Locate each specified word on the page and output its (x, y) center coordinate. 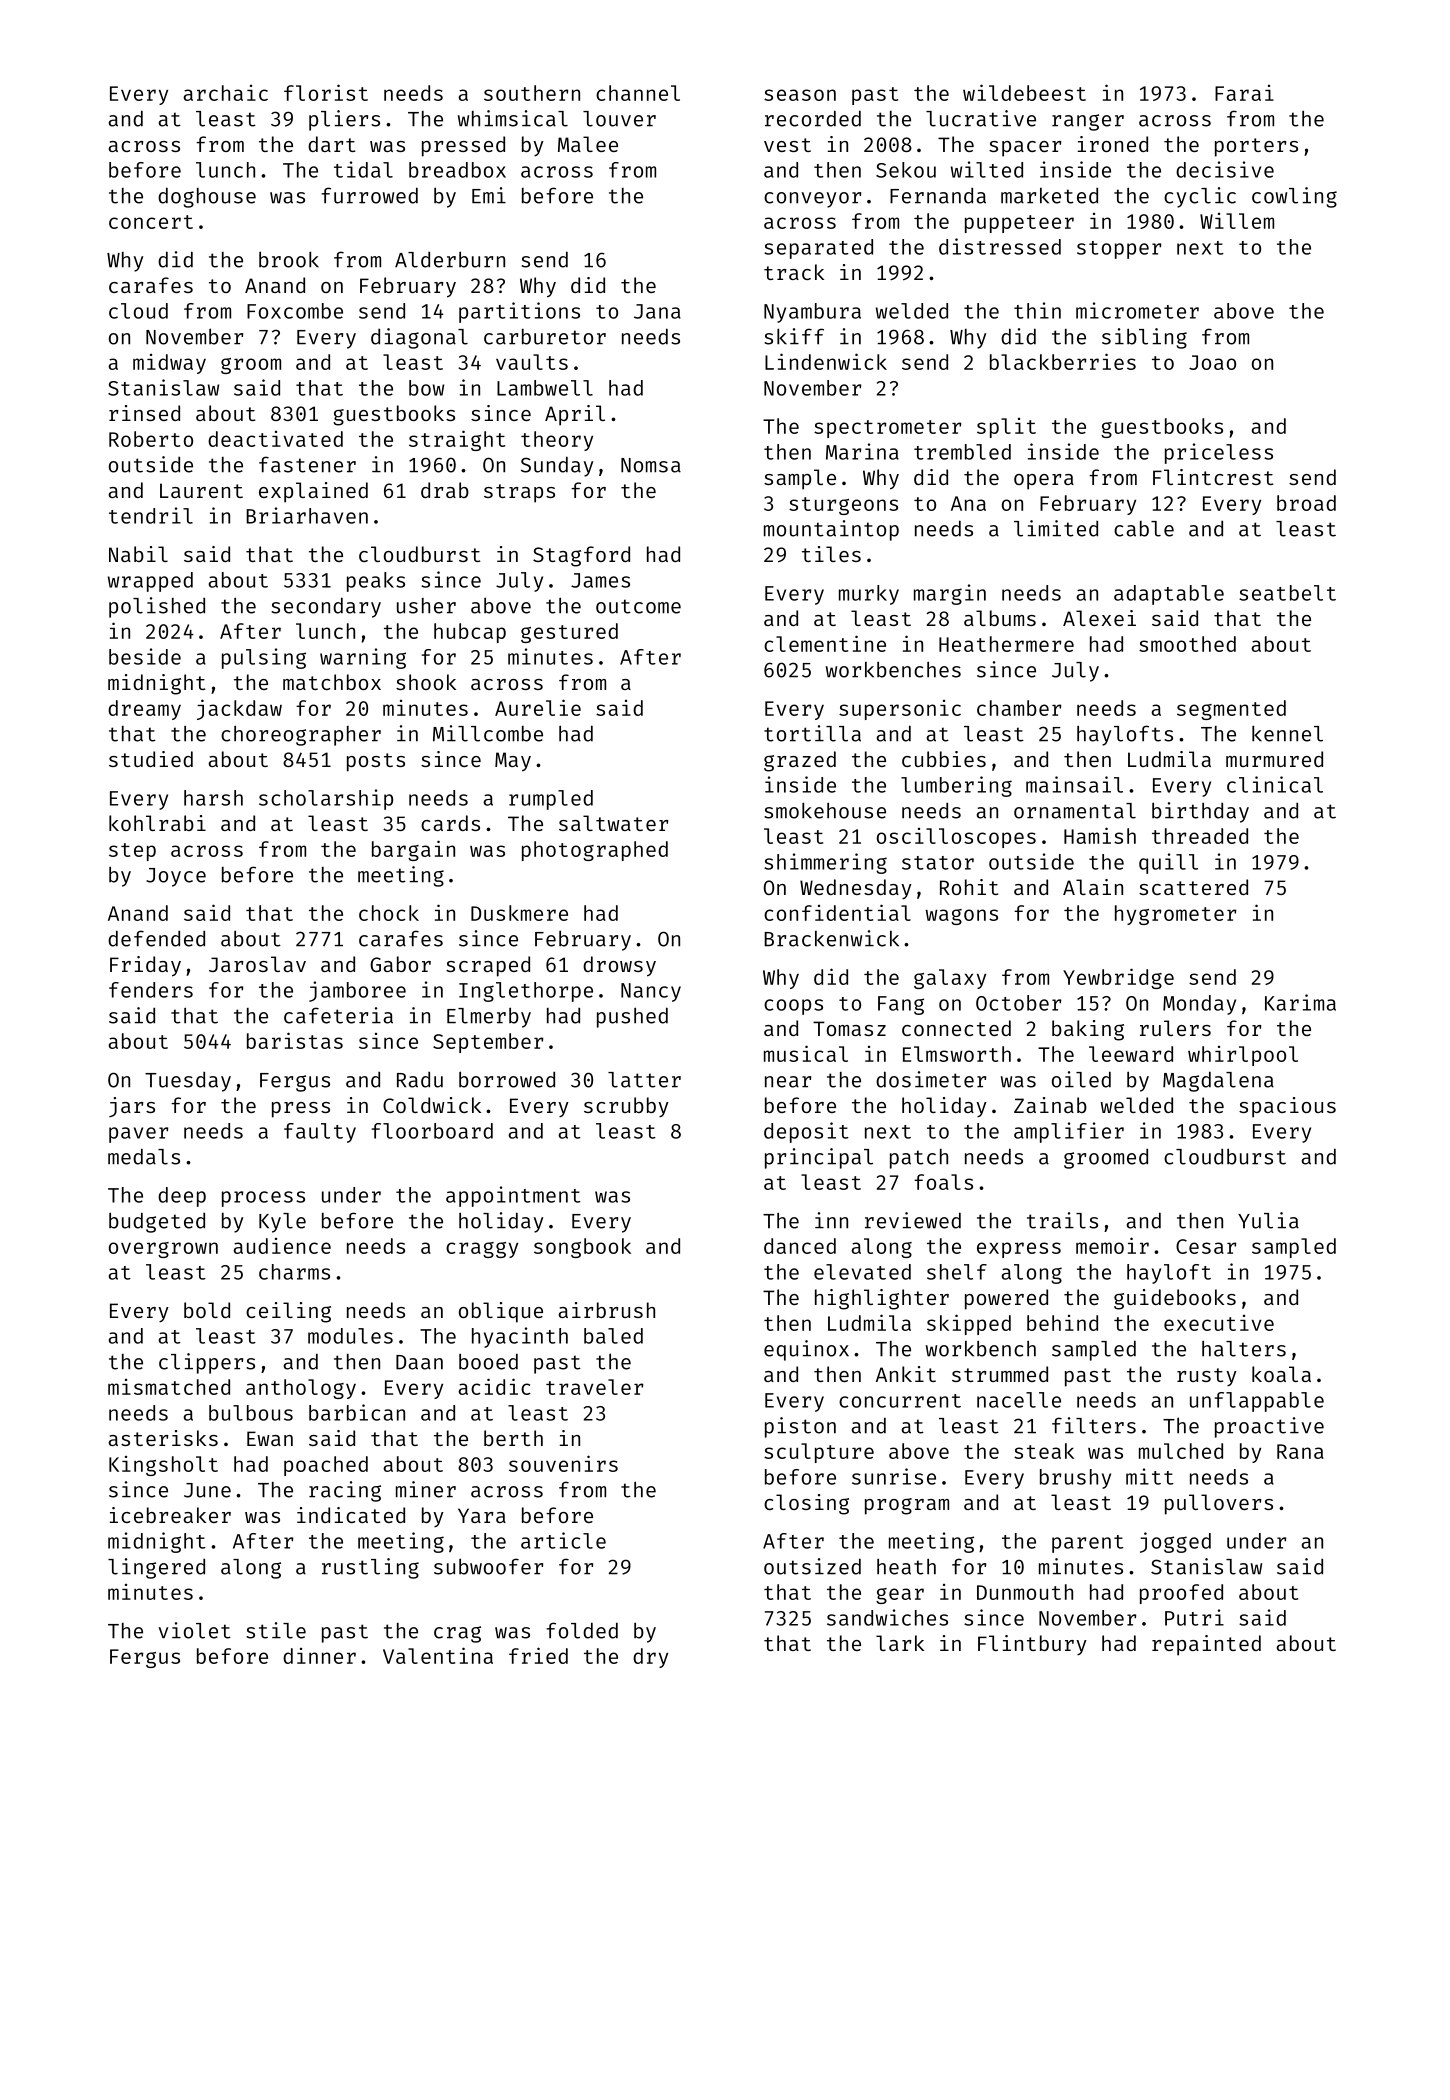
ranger (1088, 122)
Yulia (1268, 1220)
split (1006, 428)
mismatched (169, 1387)
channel (638, 93)
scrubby (626, 1107)
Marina (862, 451)
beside (145, 656)
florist (326, 92)
